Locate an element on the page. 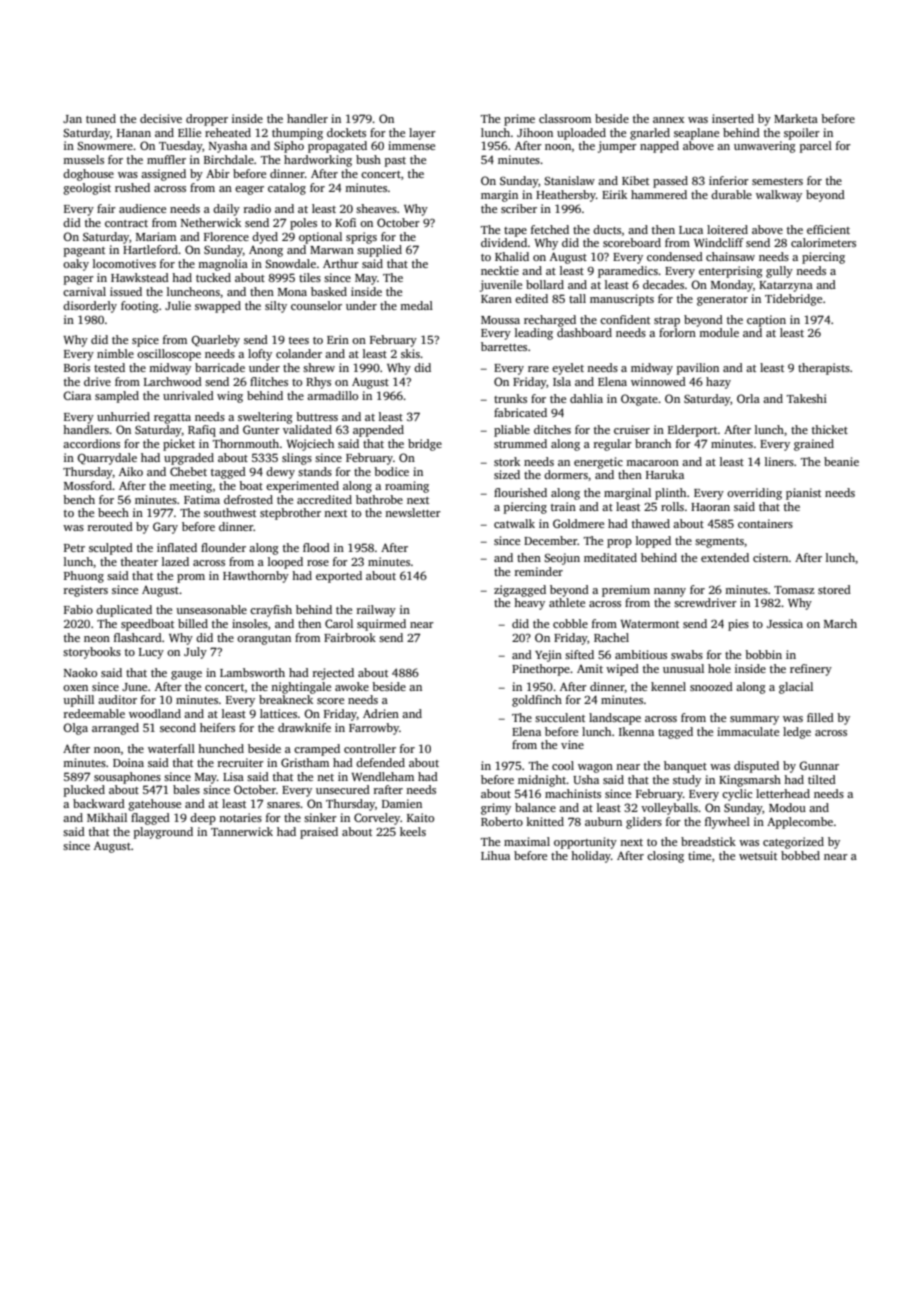 The height and width of the document is (1308, 924). parcel is located at coordinates (816, 147).
